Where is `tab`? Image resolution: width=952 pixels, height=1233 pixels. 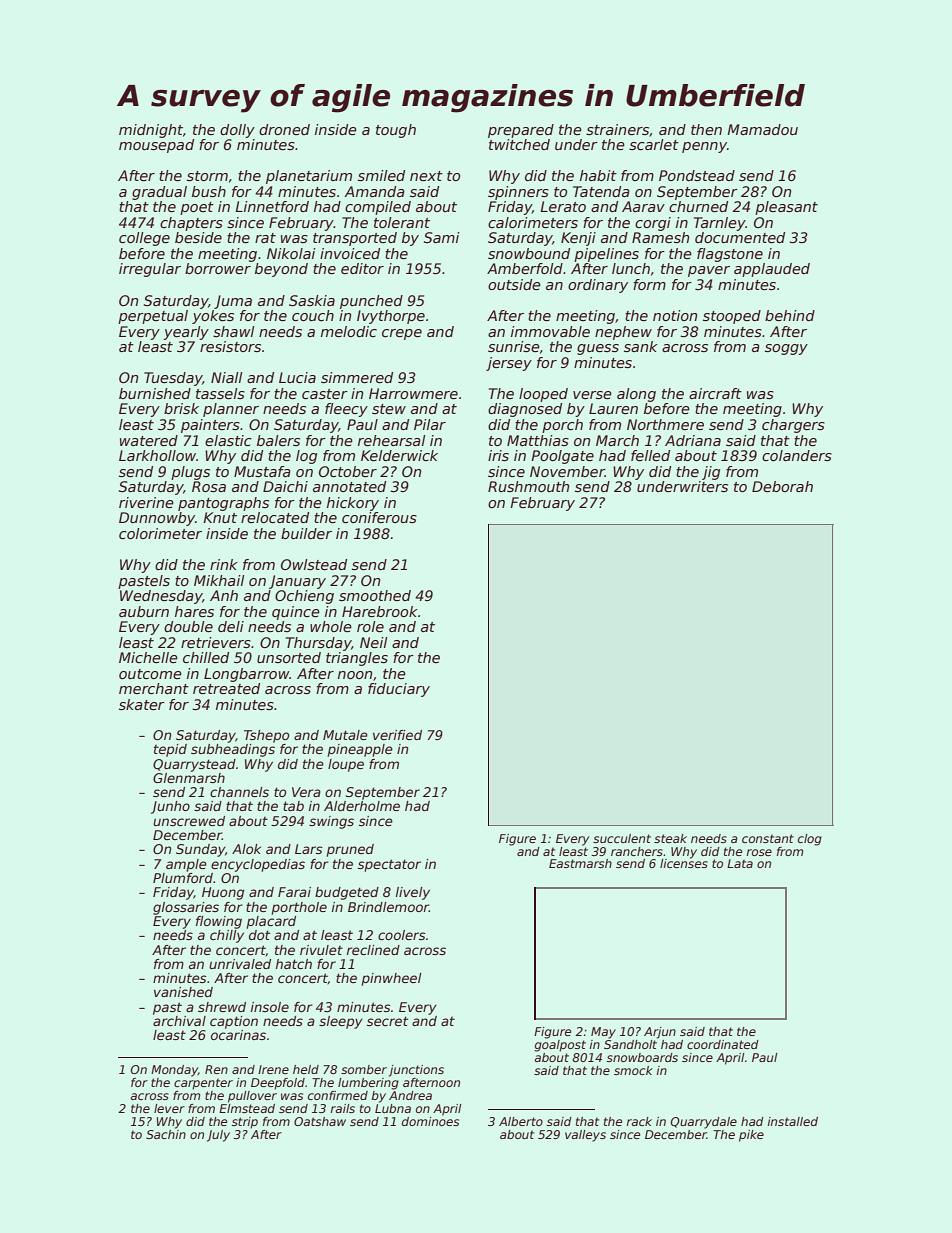 tab is located at coordinates (293, 806).
